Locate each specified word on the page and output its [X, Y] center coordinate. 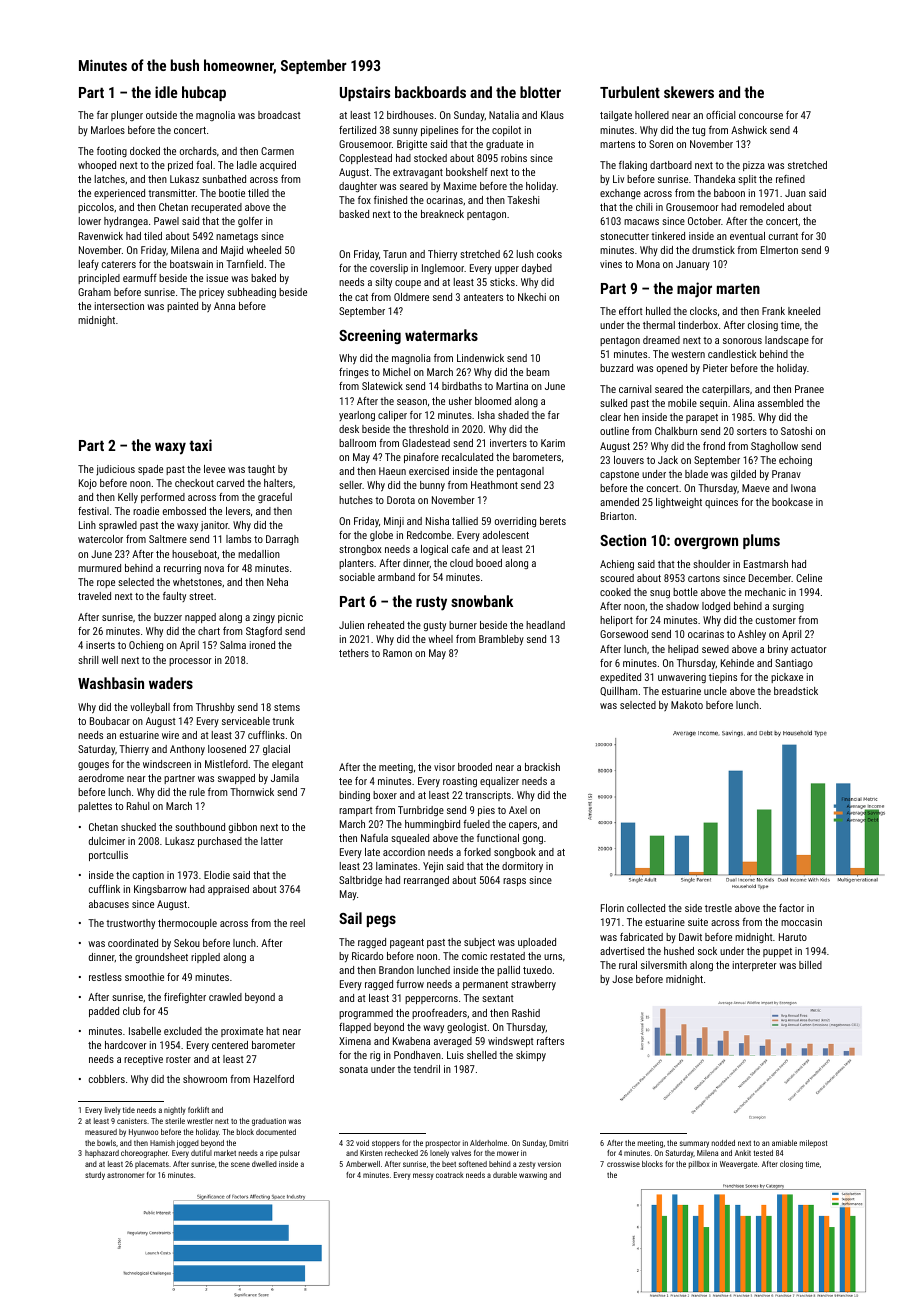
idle [166, 92]
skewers [689, 92]
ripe [272, 1154]
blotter [540, 92]
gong [533, 840]
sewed [715, 649]
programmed [366, 1014]
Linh [87, 525]
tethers [354, 653]
